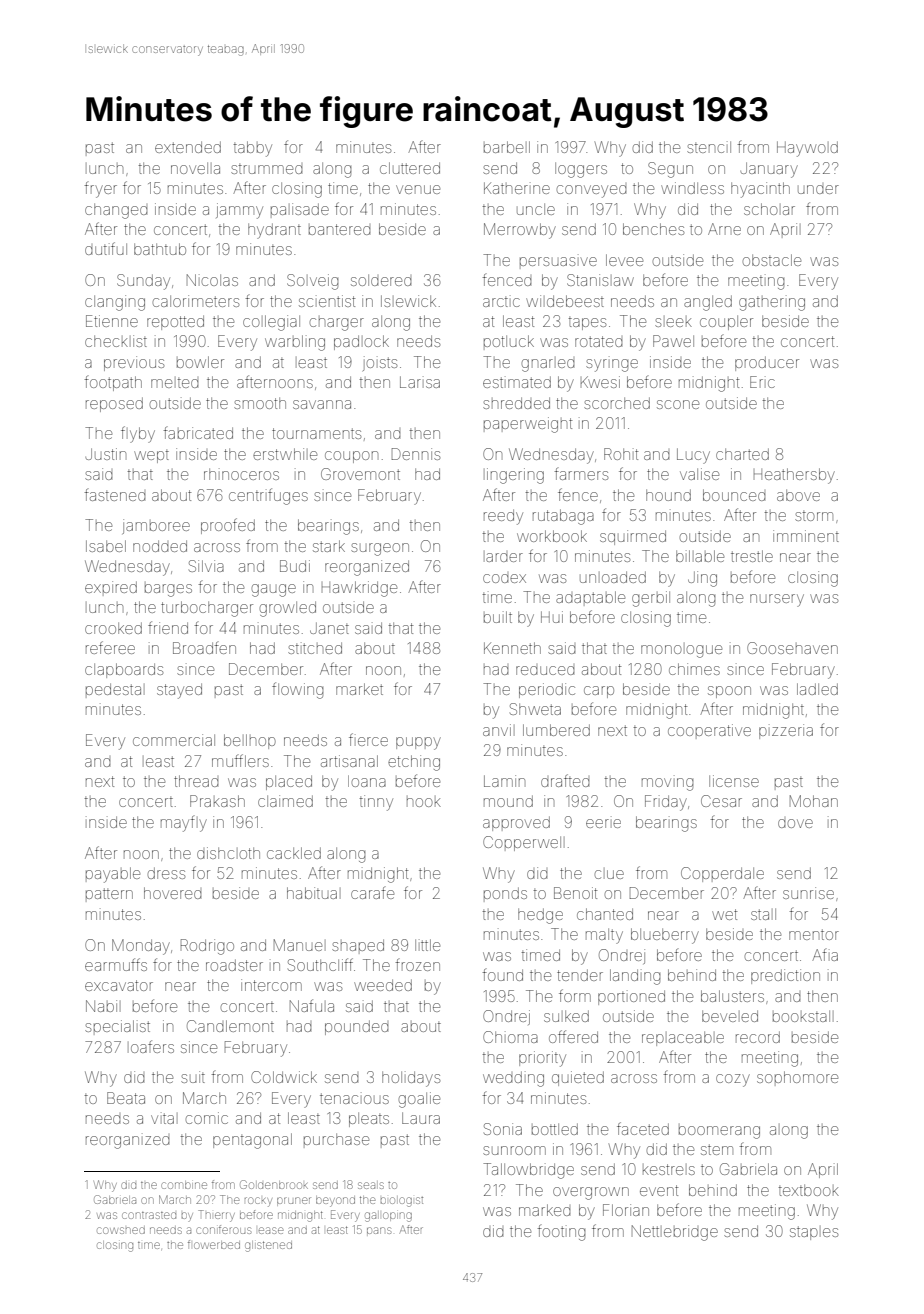  Describe the element at coordinates (380, 549) in the screenshot. I see `surgeon` at that location.
